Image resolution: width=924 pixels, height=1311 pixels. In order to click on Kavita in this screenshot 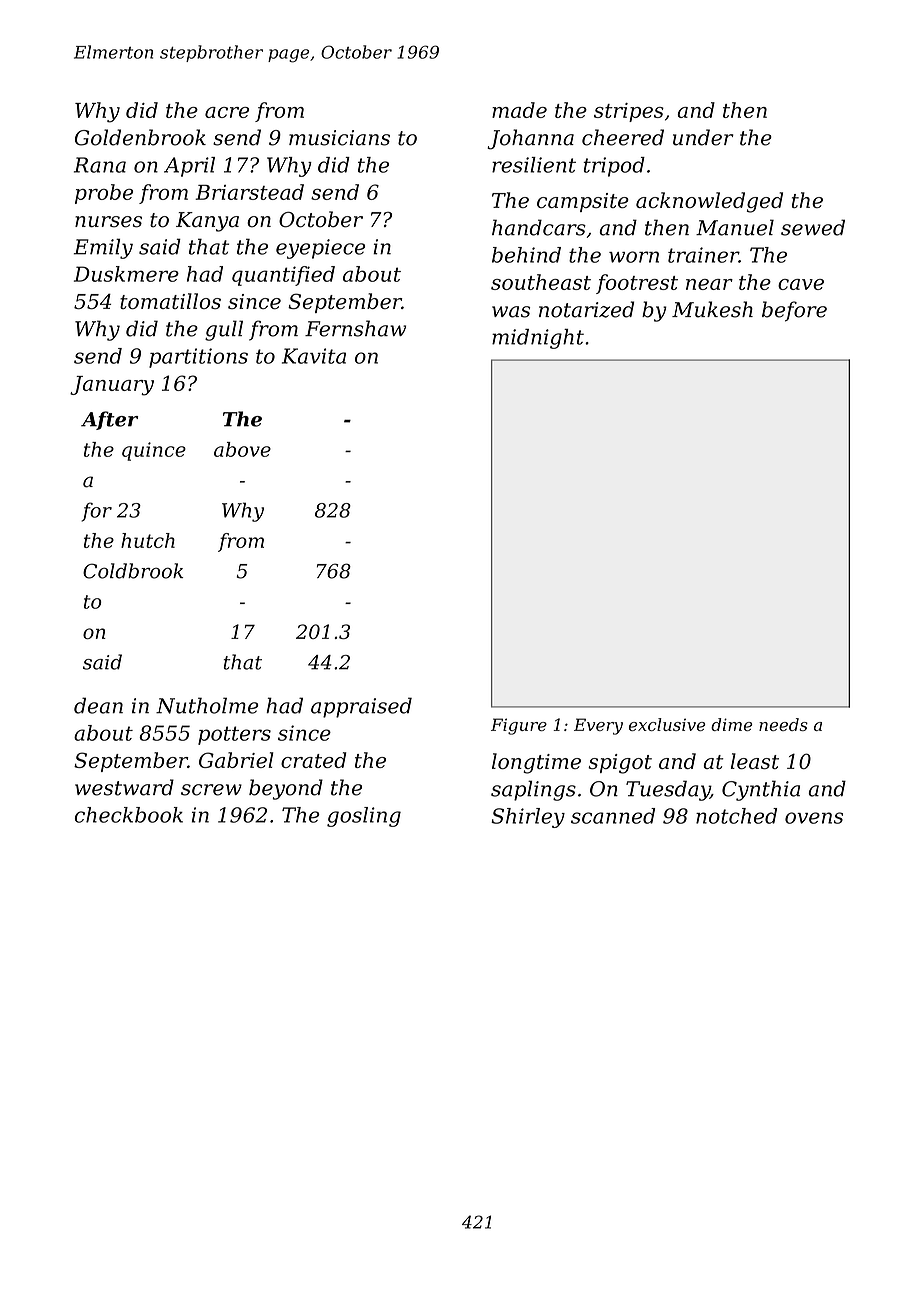, I will do `click(314, 356)`.
